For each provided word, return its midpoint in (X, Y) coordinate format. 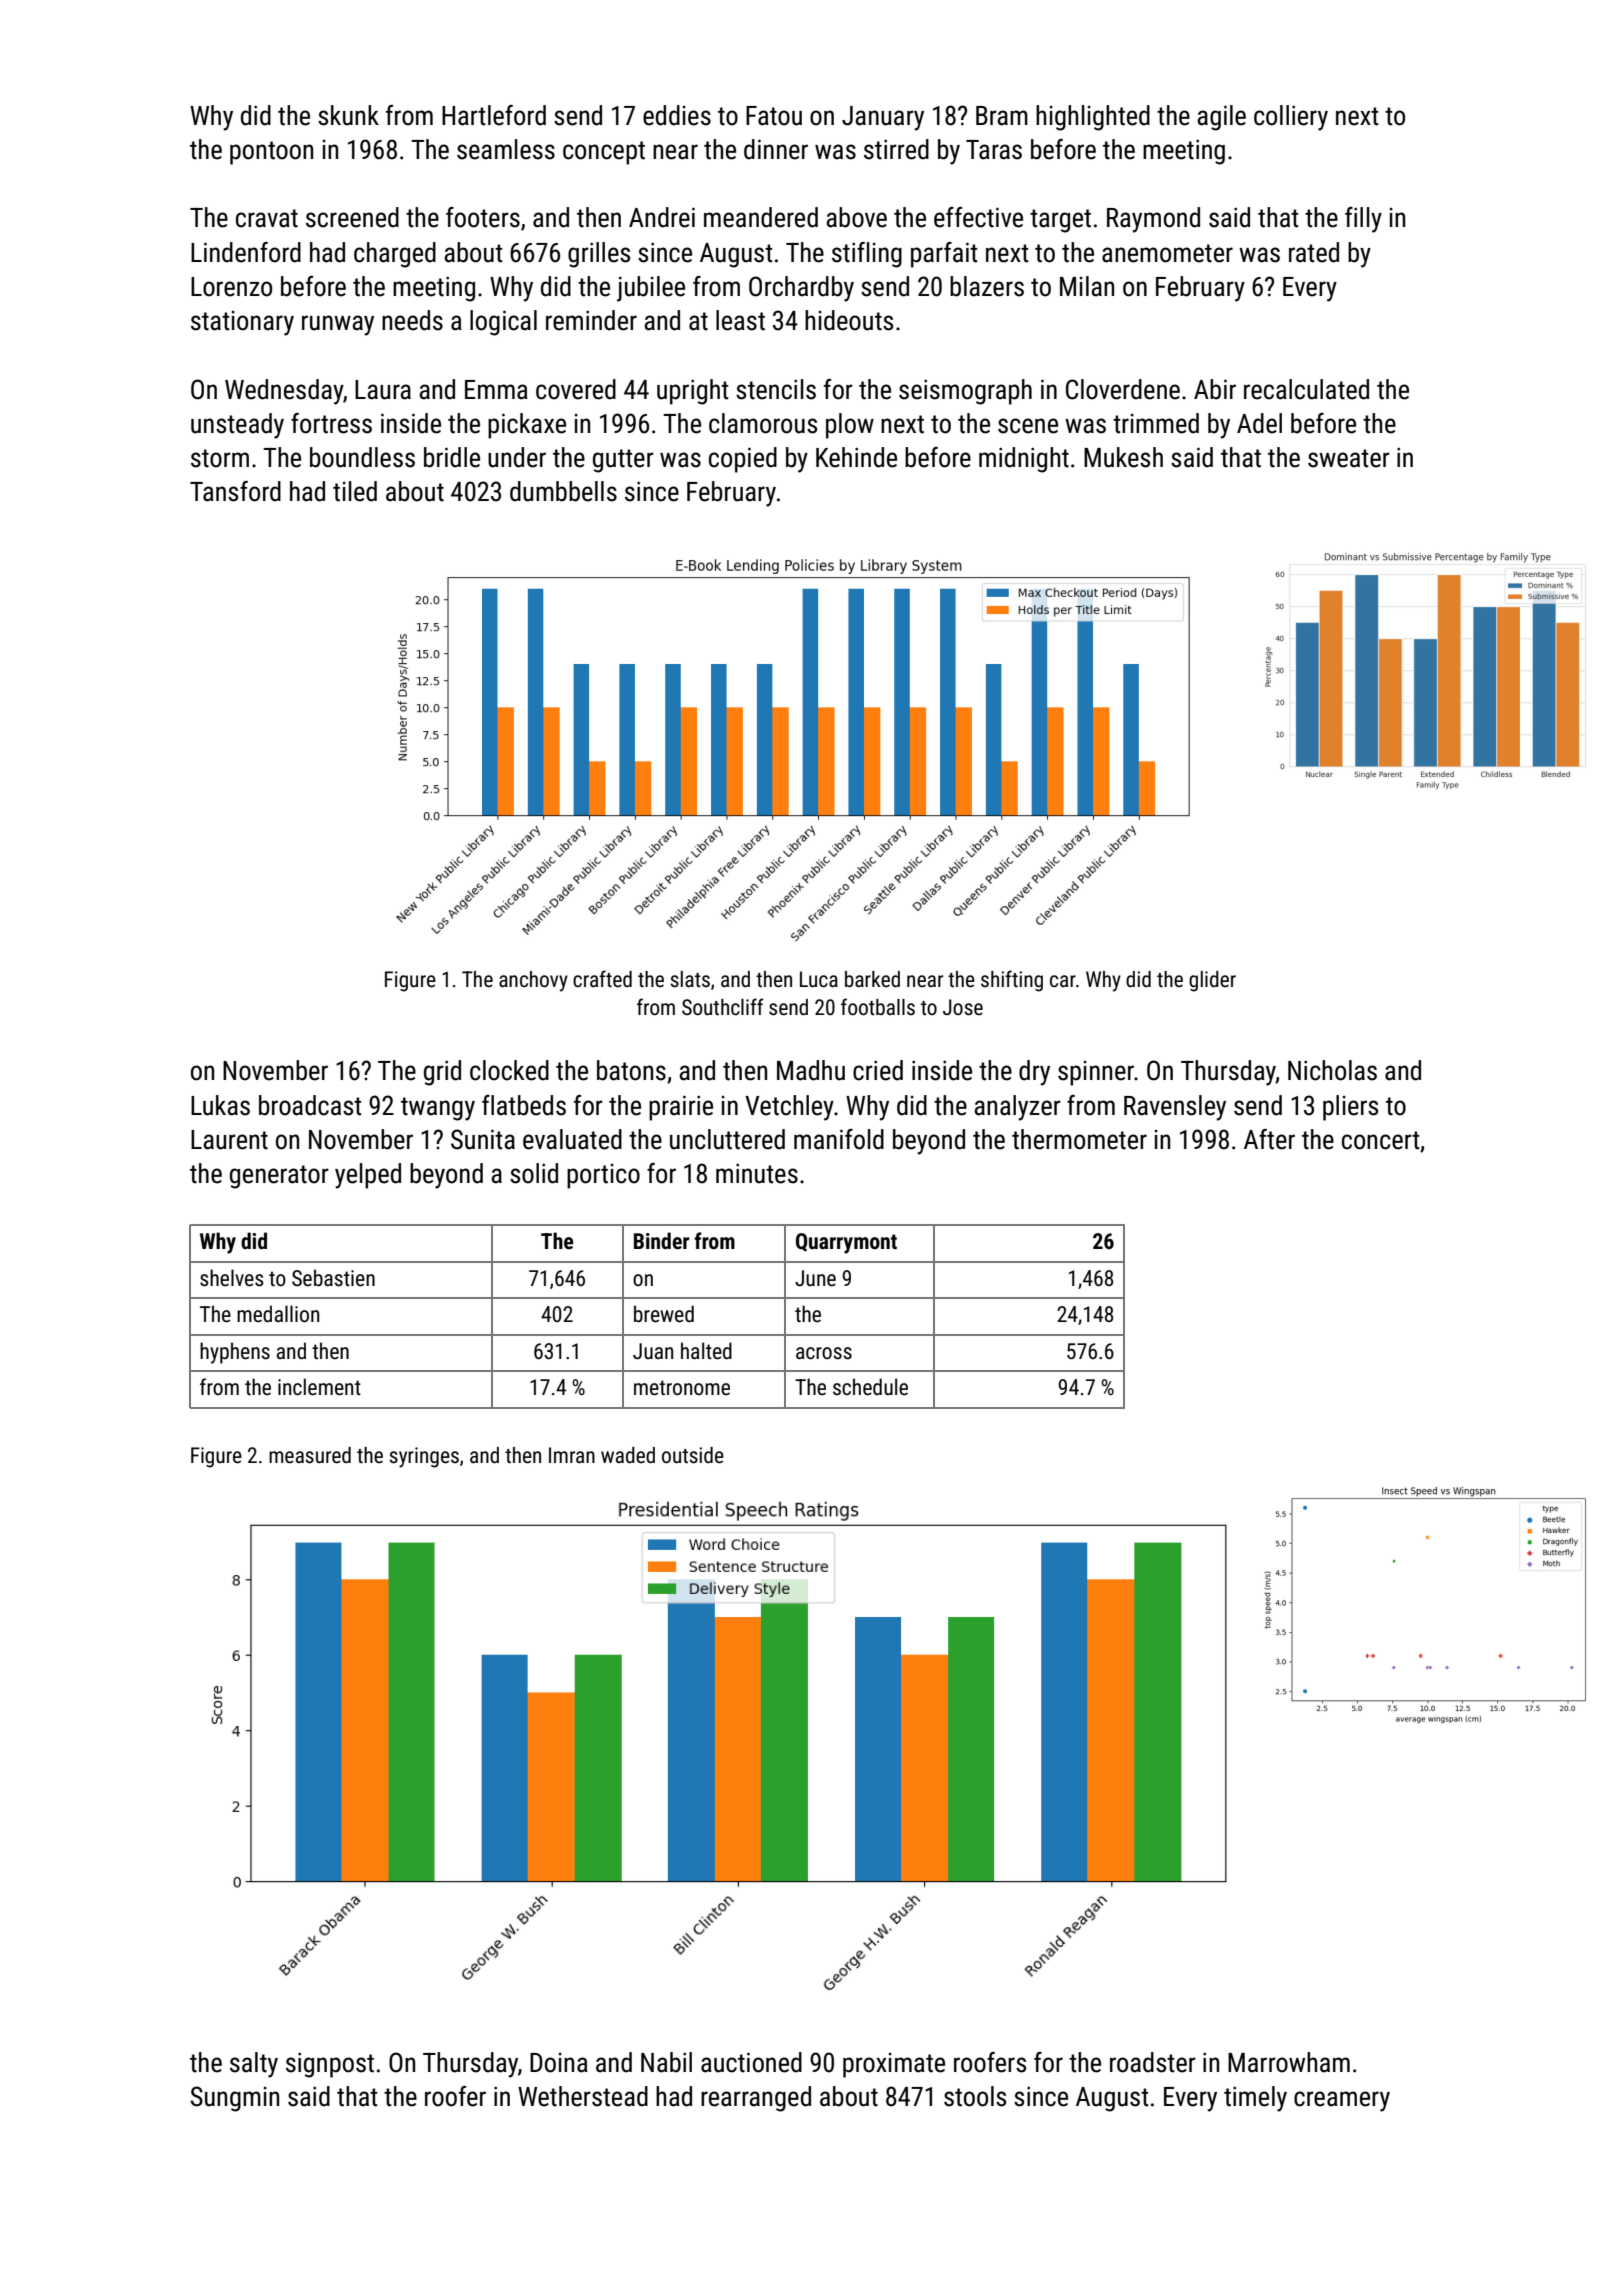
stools (975, 2096)
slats (690, 979)
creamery (1342, 2101)
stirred (896, 149)
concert (1381, 1140)
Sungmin (234, 2099)
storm (220, 458)
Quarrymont (846, 1243)
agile (1221, 118)
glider (1212, 981)
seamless (506, 149)
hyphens (235, 1353)
